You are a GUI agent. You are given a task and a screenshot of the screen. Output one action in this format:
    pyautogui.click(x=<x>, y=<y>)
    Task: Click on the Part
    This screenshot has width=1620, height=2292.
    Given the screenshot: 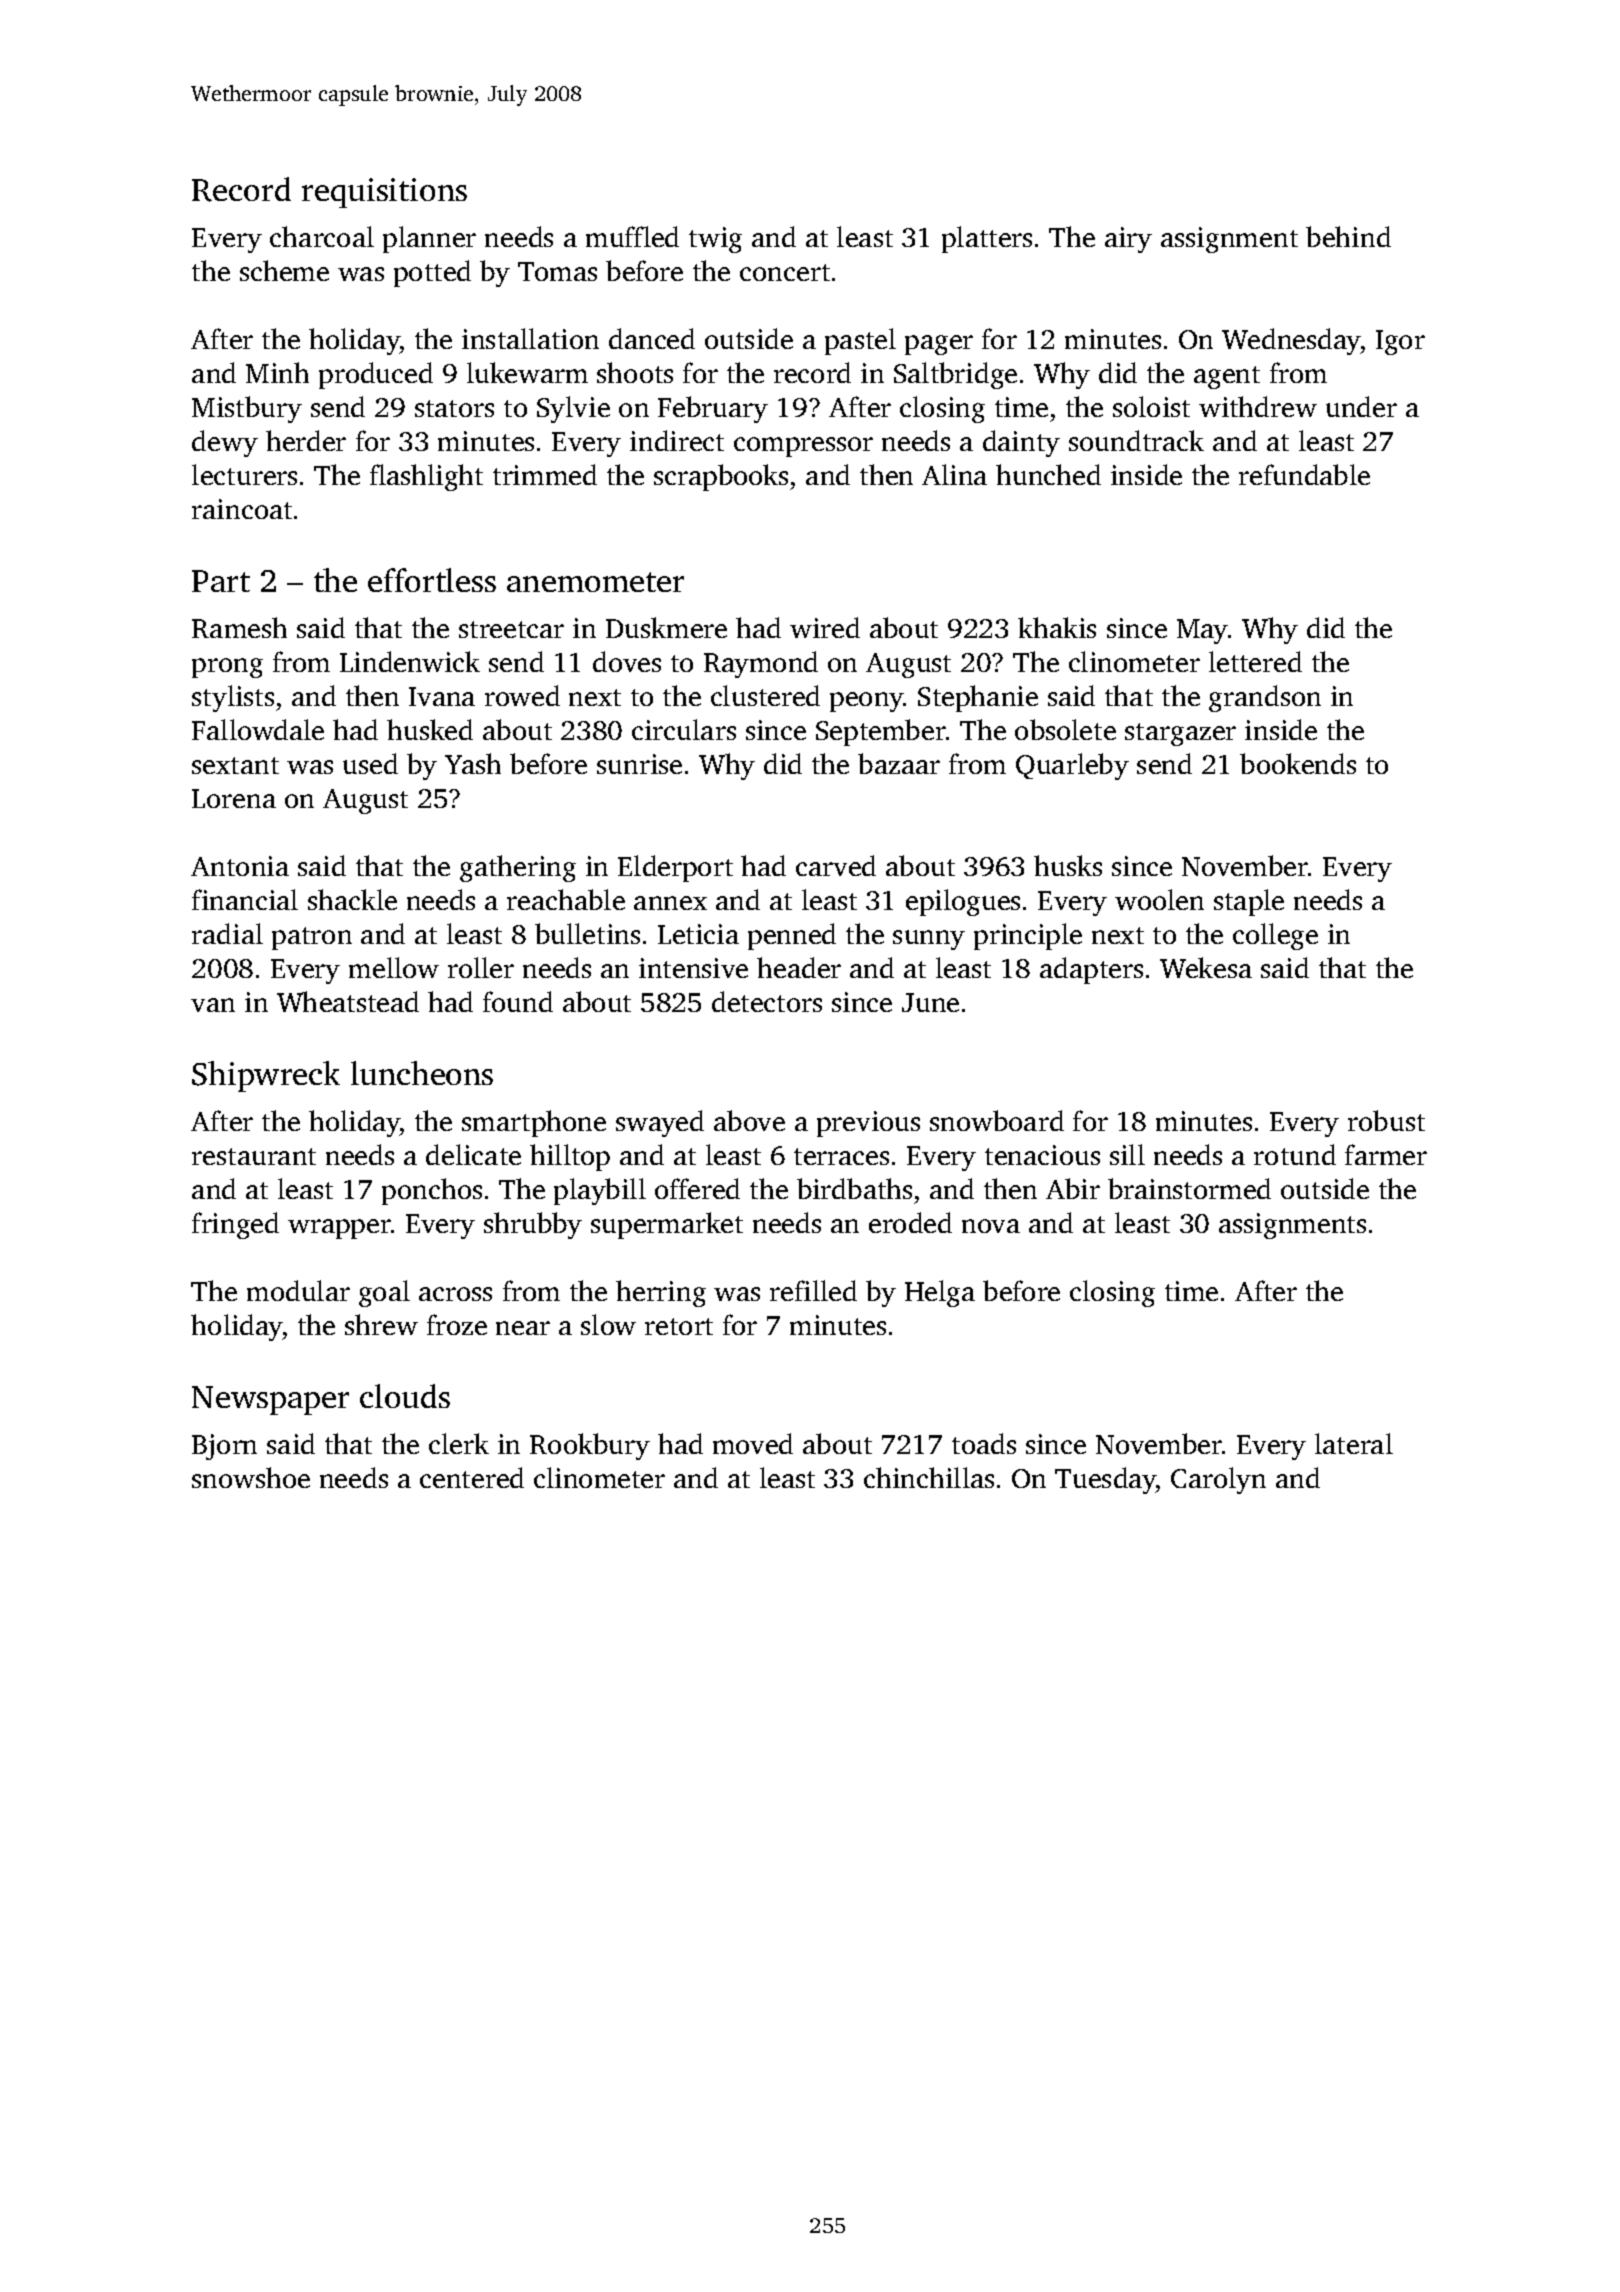 What is the action you would take?
    pyautogui.click(x=221, y=581)
